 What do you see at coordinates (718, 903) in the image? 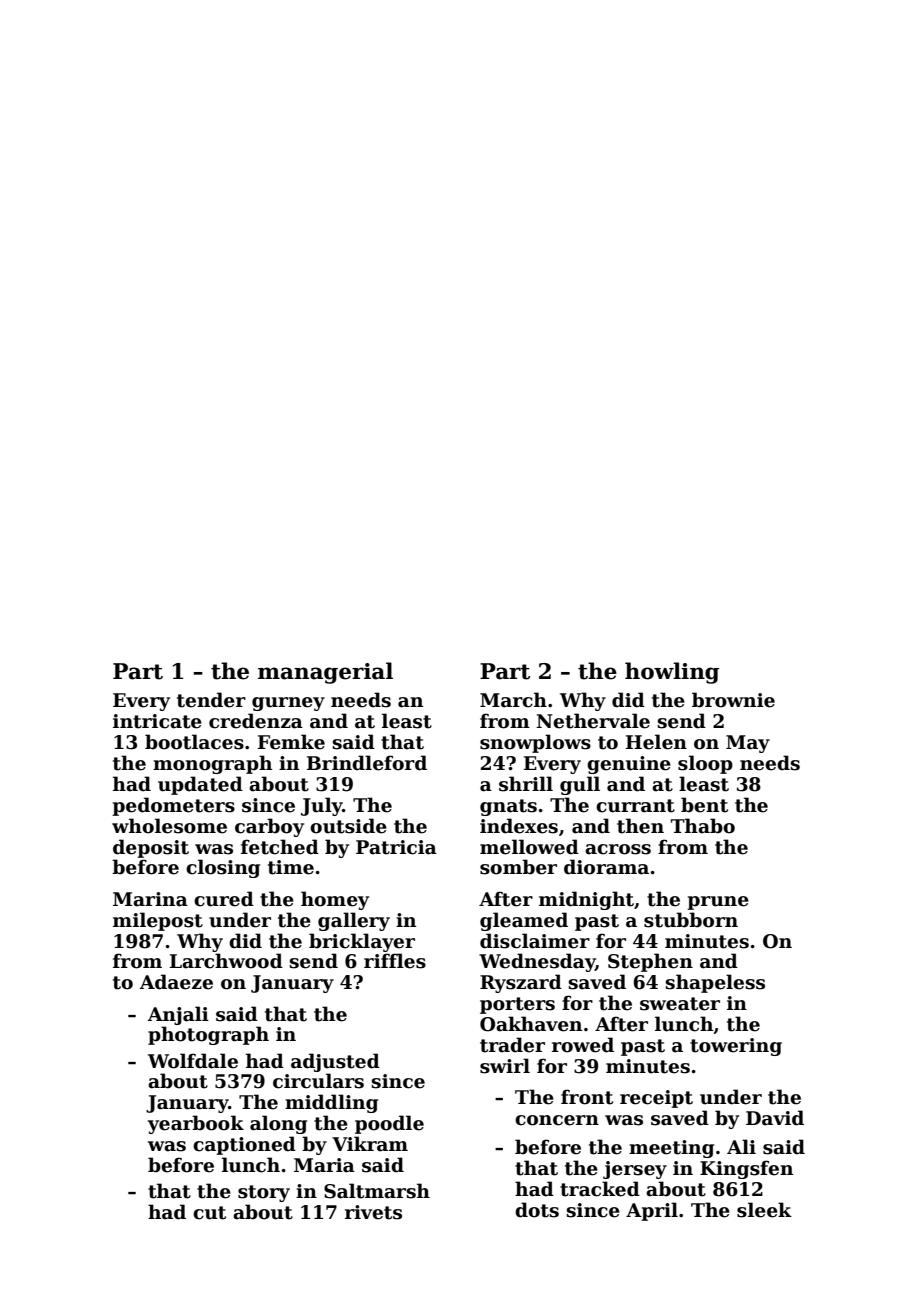
I see `prune` at bounding box center [718, 903].
